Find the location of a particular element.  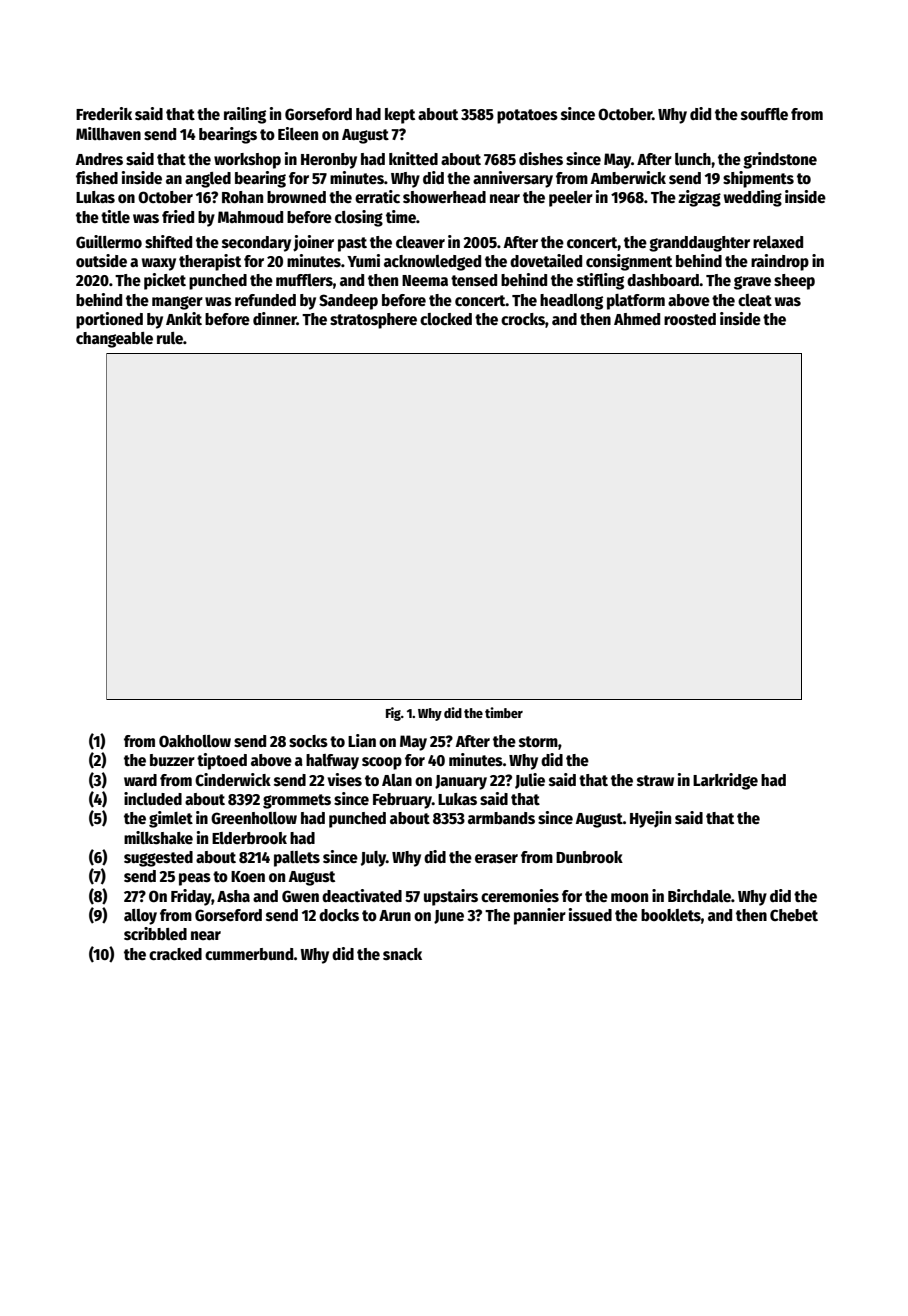

buzzer is located at coordinates (172, 760).
